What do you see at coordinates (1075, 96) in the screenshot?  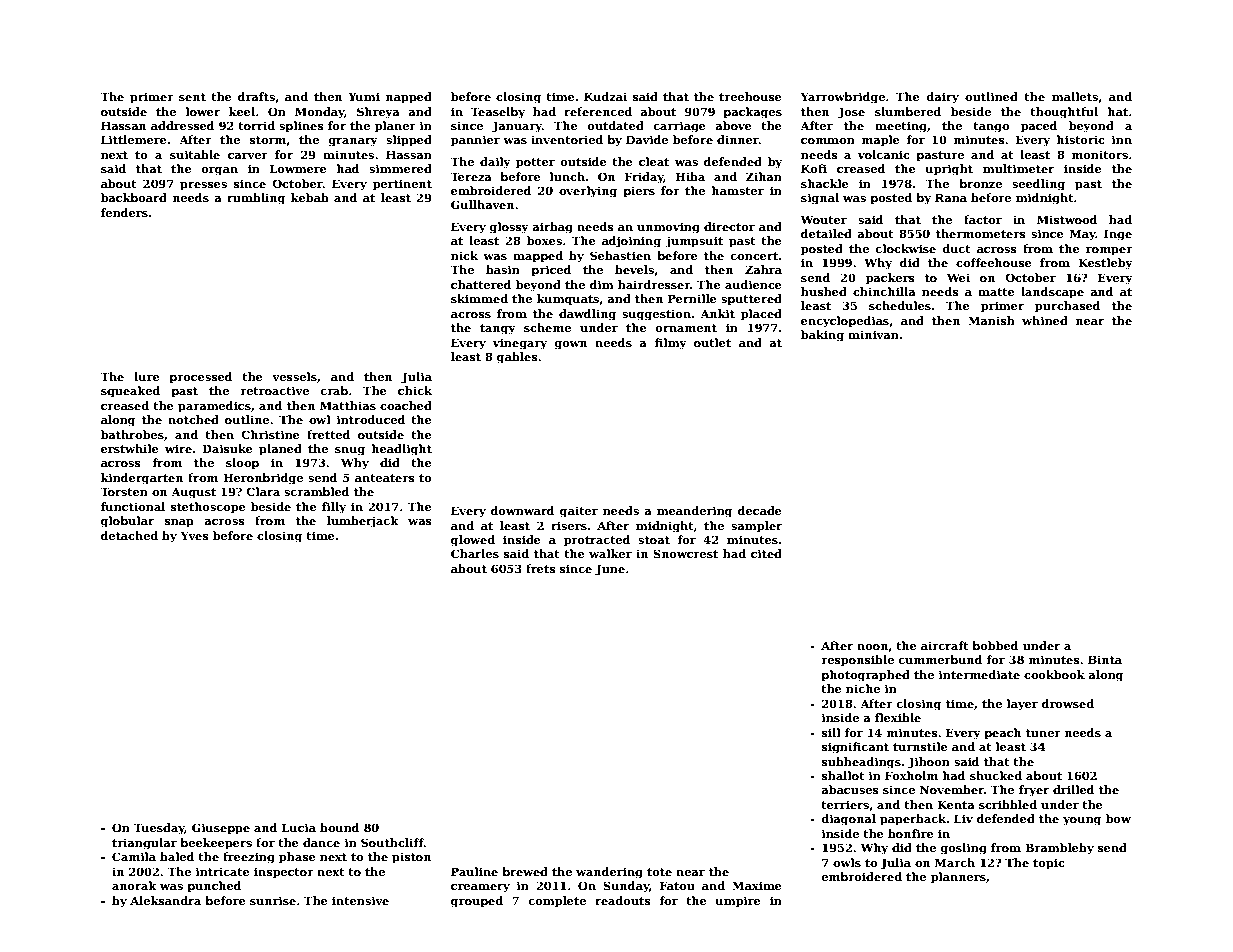 I see `mallets` at bounding box center [1075, 96].
